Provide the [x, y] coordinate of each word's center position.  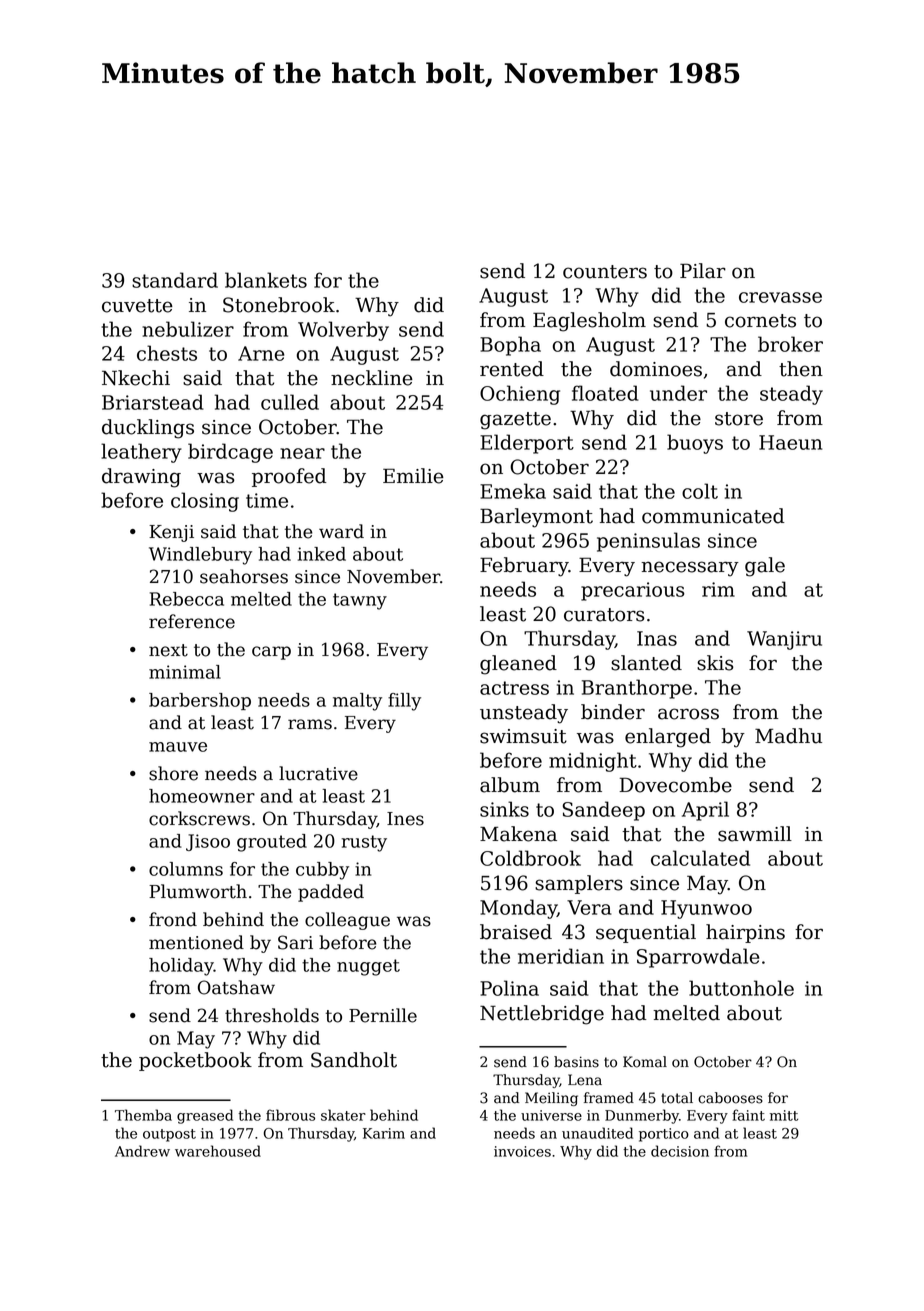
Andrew [142, 1151]
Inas [657, 638]
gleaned [518, 665]
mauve [178, 747]
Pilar [703, 271]
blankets [266, 280]
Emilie [413, 476]
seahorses [244, 576]
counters [605, 272]
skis [715, 663]
